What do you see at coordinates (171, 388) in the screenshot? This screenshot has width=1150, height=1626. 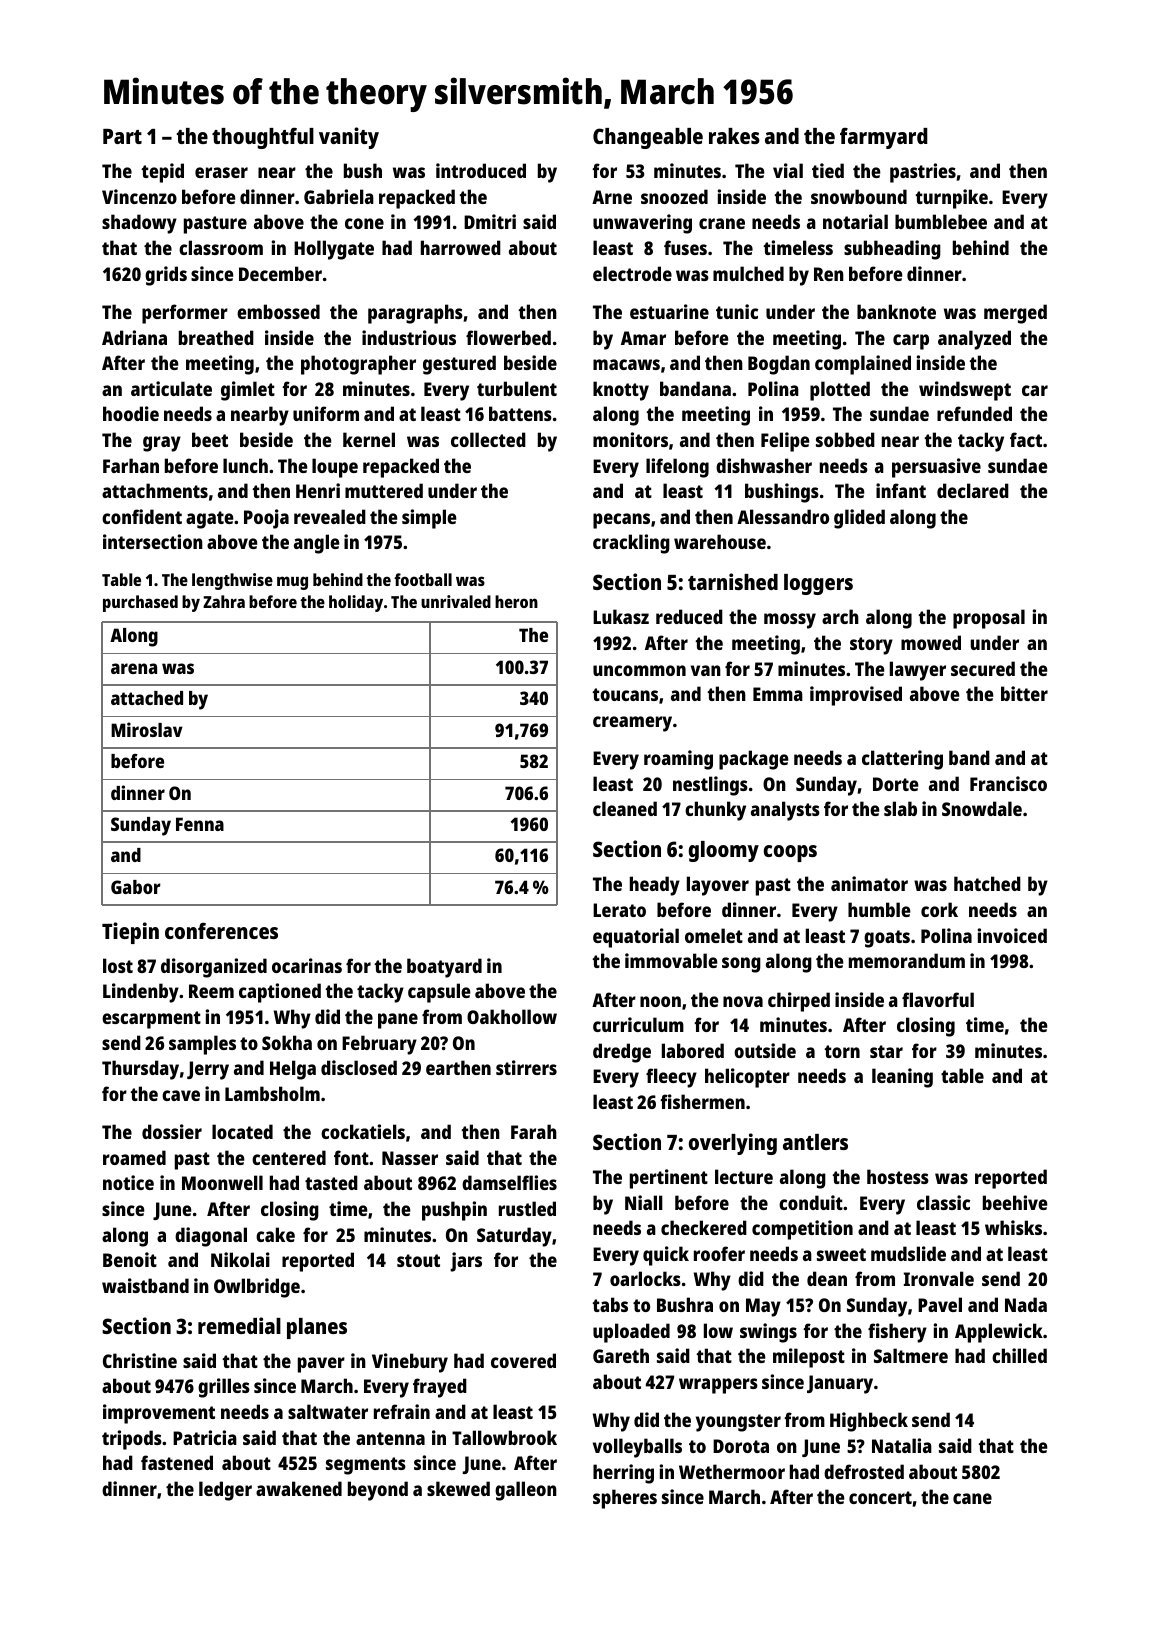 I see `articulate` at bounding box center [171, 388].
